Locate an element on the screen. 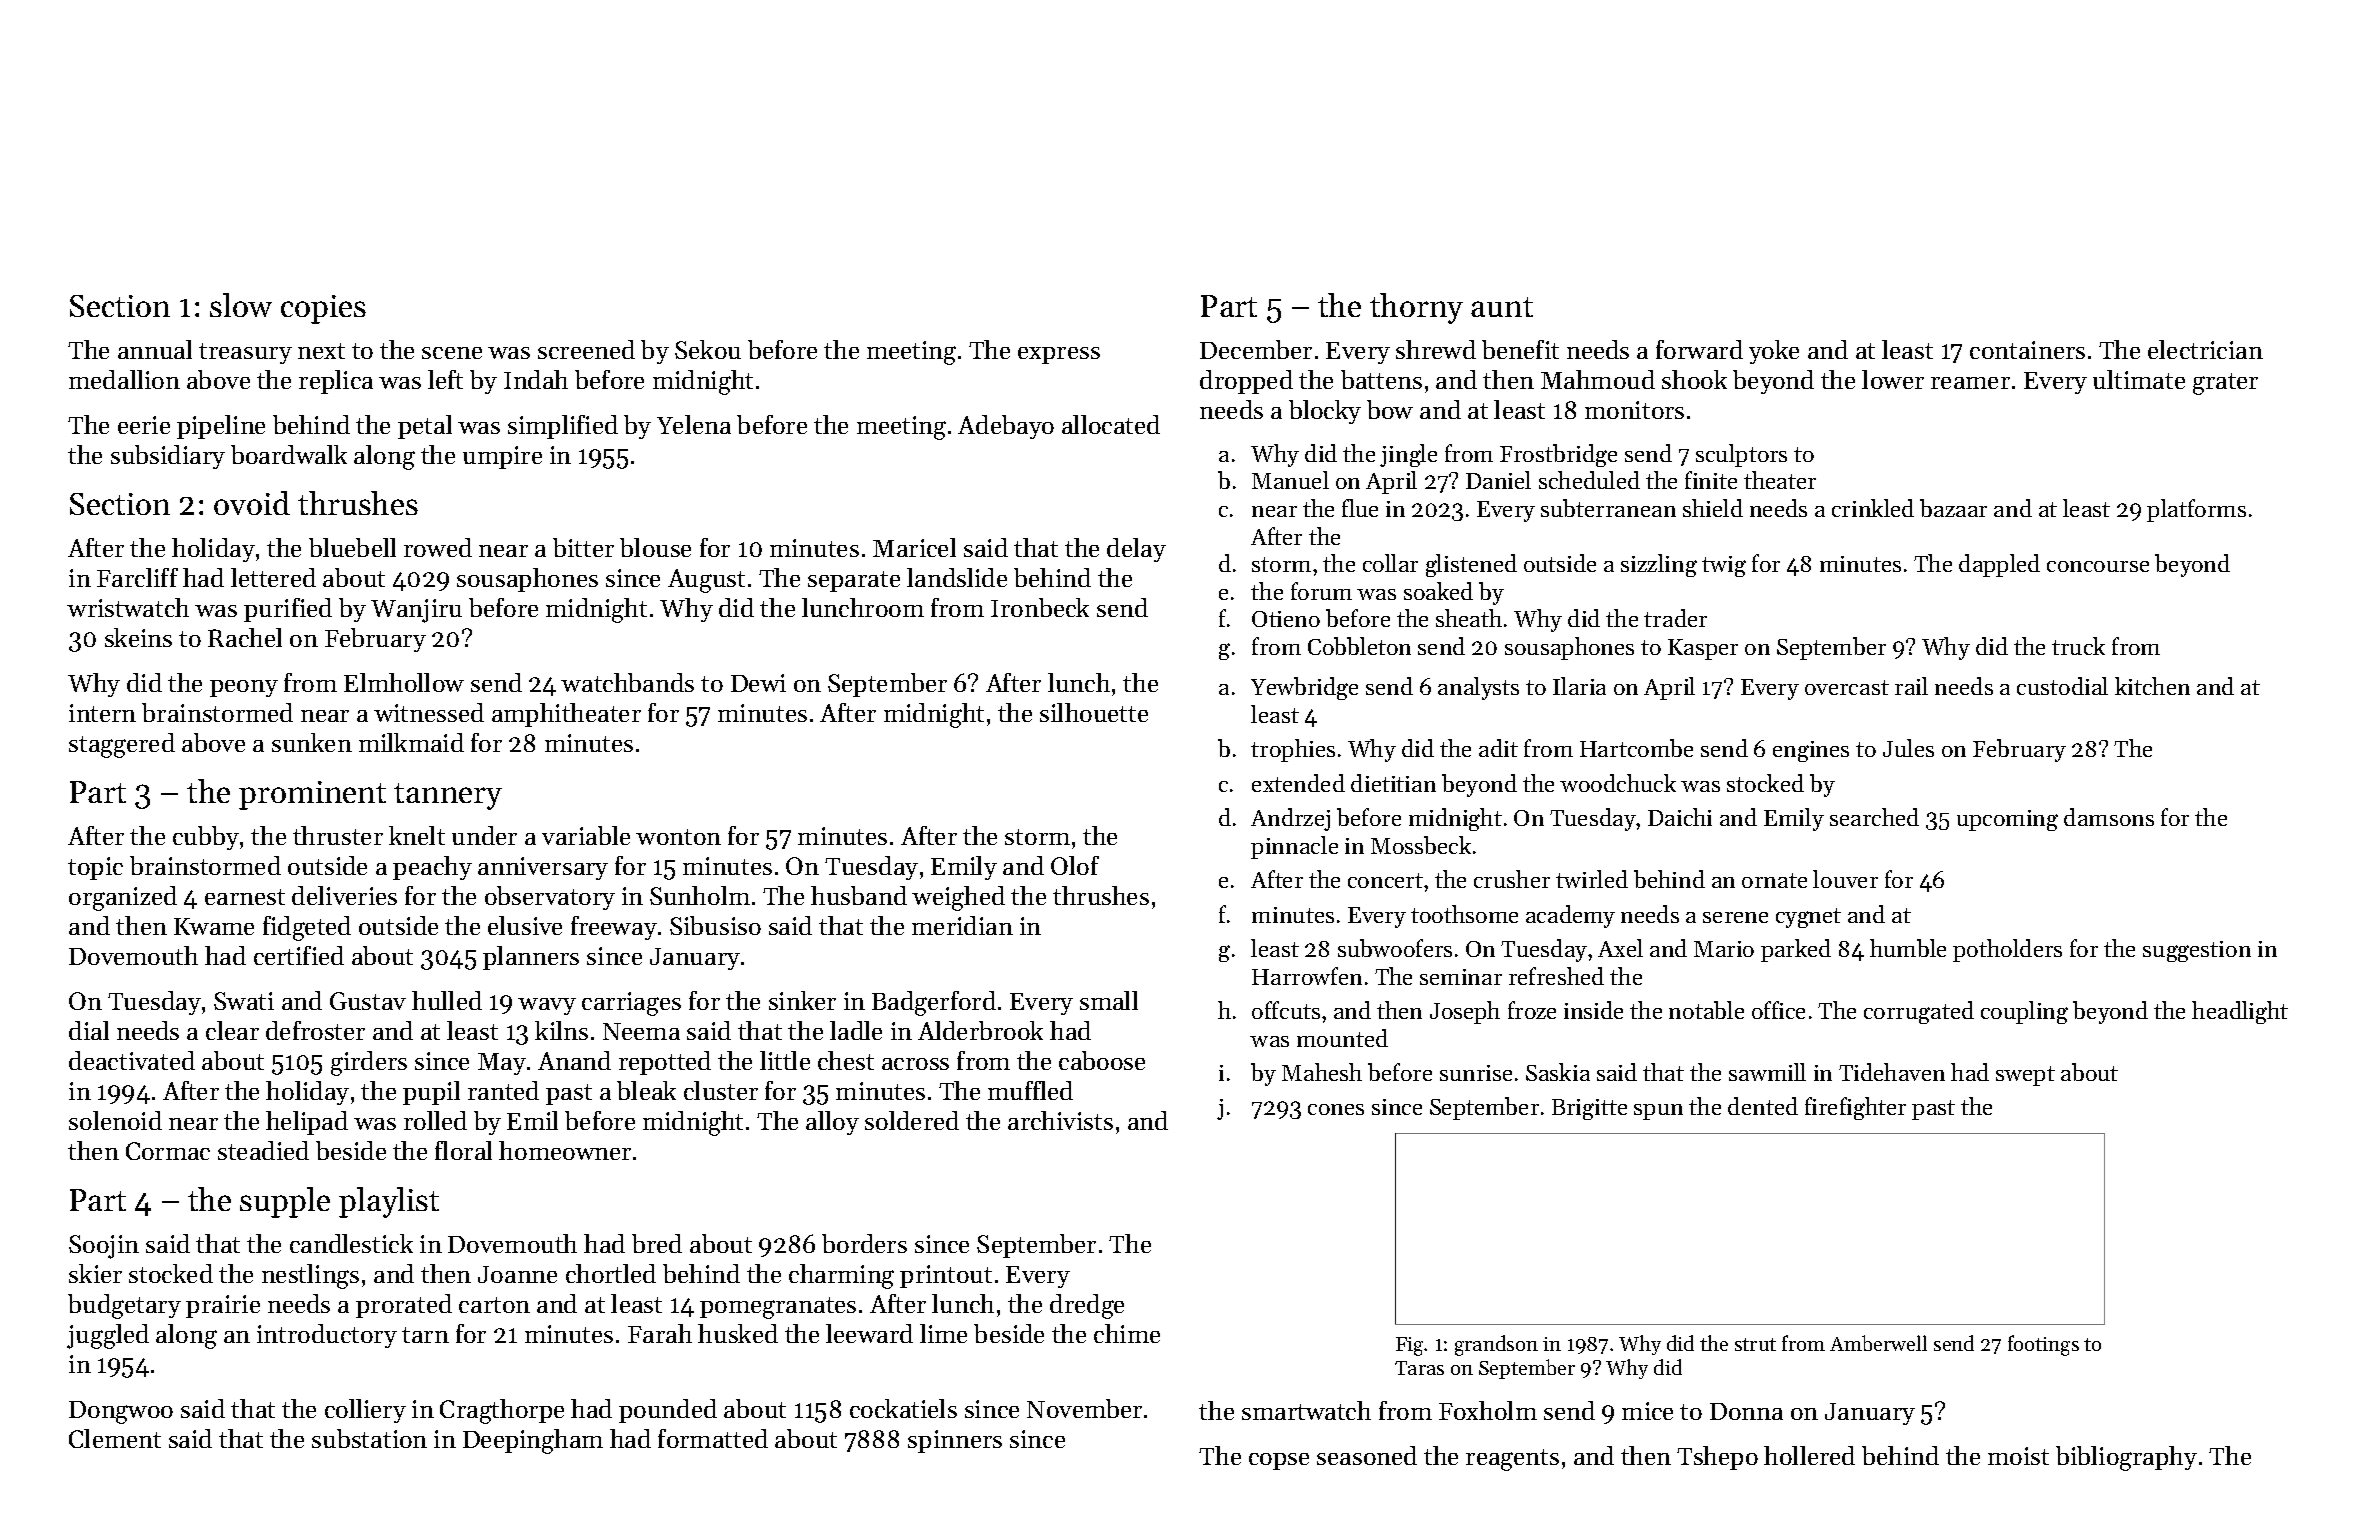 This screenshot has height=1533, width=2369. spun is located at coordinates (1658, 1112).
